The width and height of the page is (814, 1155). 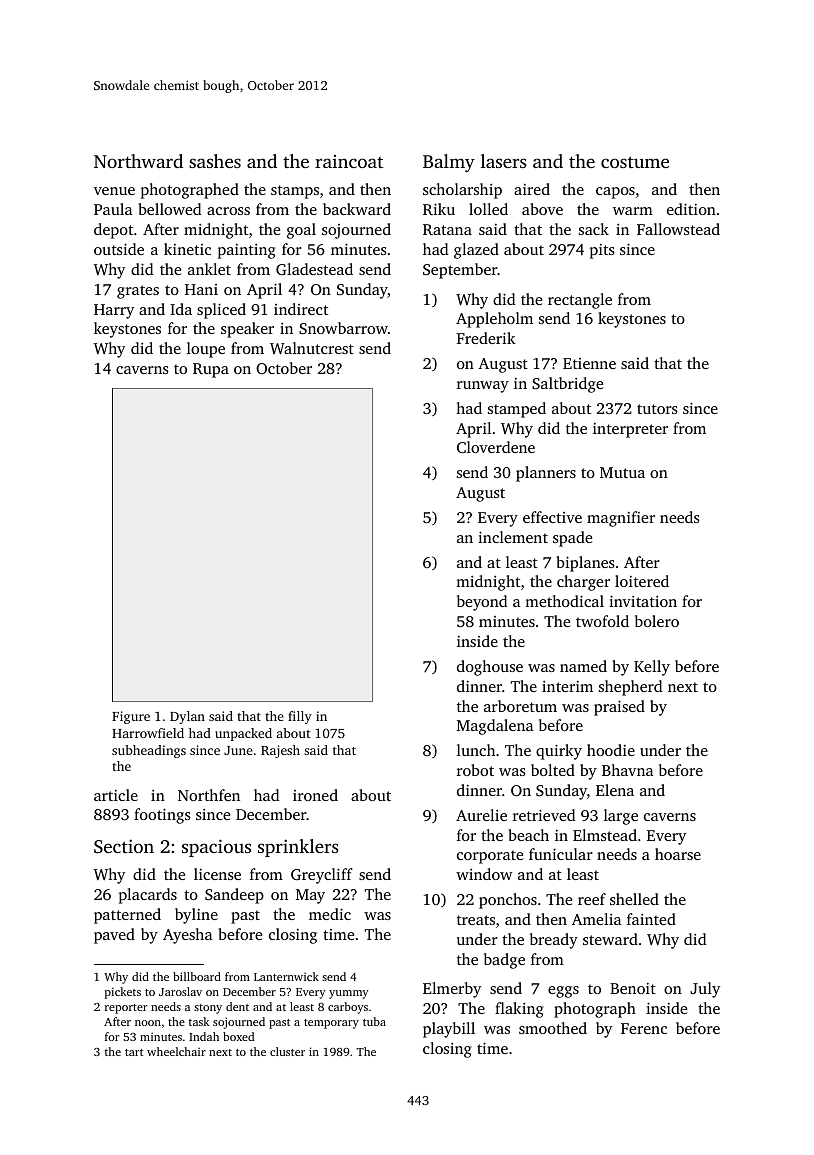 I want to click on Northfen, so click(x=209, y=795).
